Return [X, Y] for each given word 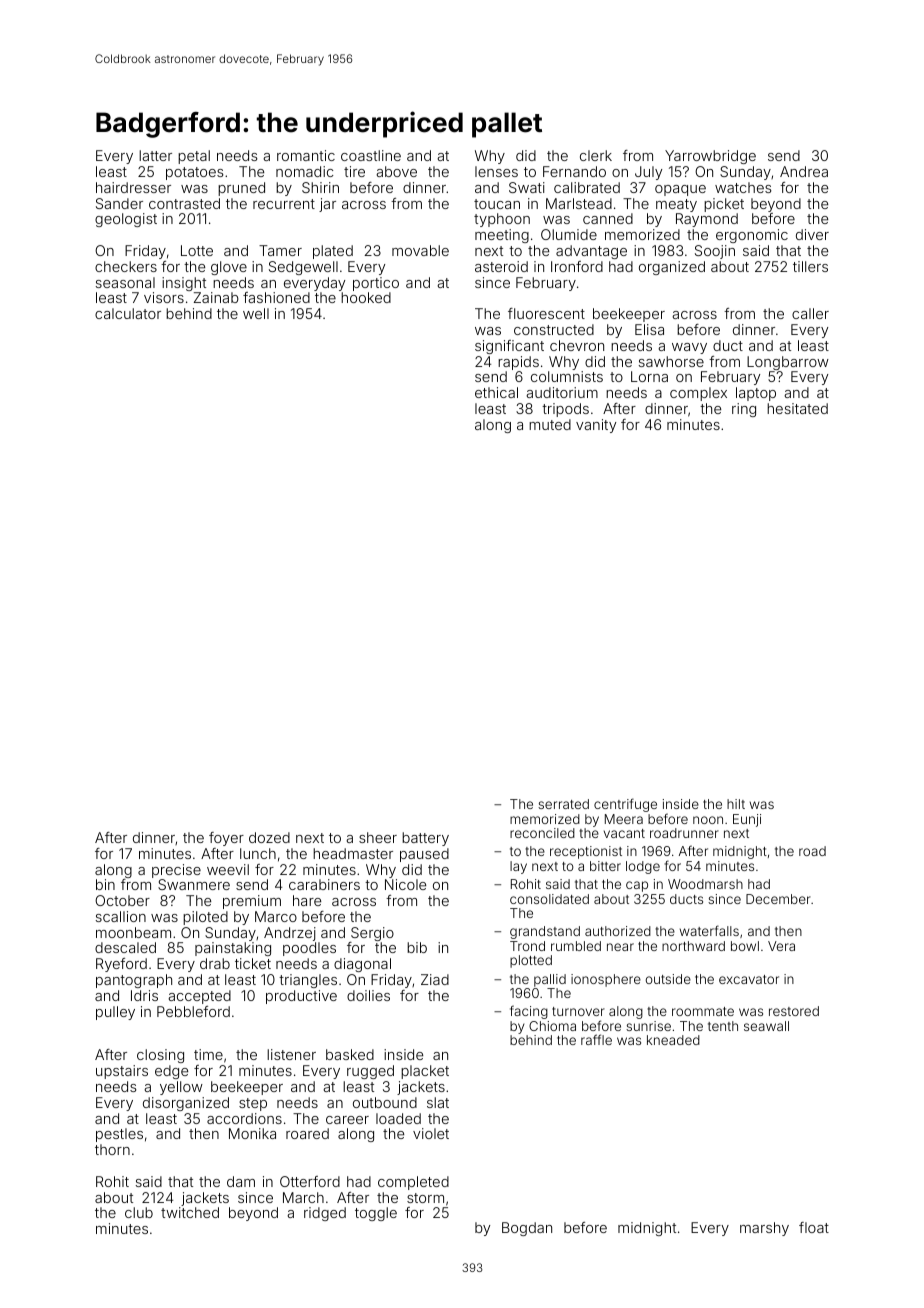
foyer [226, 839]
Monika [252, 1133]
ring [744, 410]
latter [155, 155]
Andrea [804, 171]
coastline [371, 155]
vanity [596, 426]
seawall [766, 1026]
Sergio [372, 934]
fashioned [276, 297]
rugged [370, 1072]
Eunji [747, 820]
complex [698, 394]
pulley [115, 1013]
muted [550, 424]
